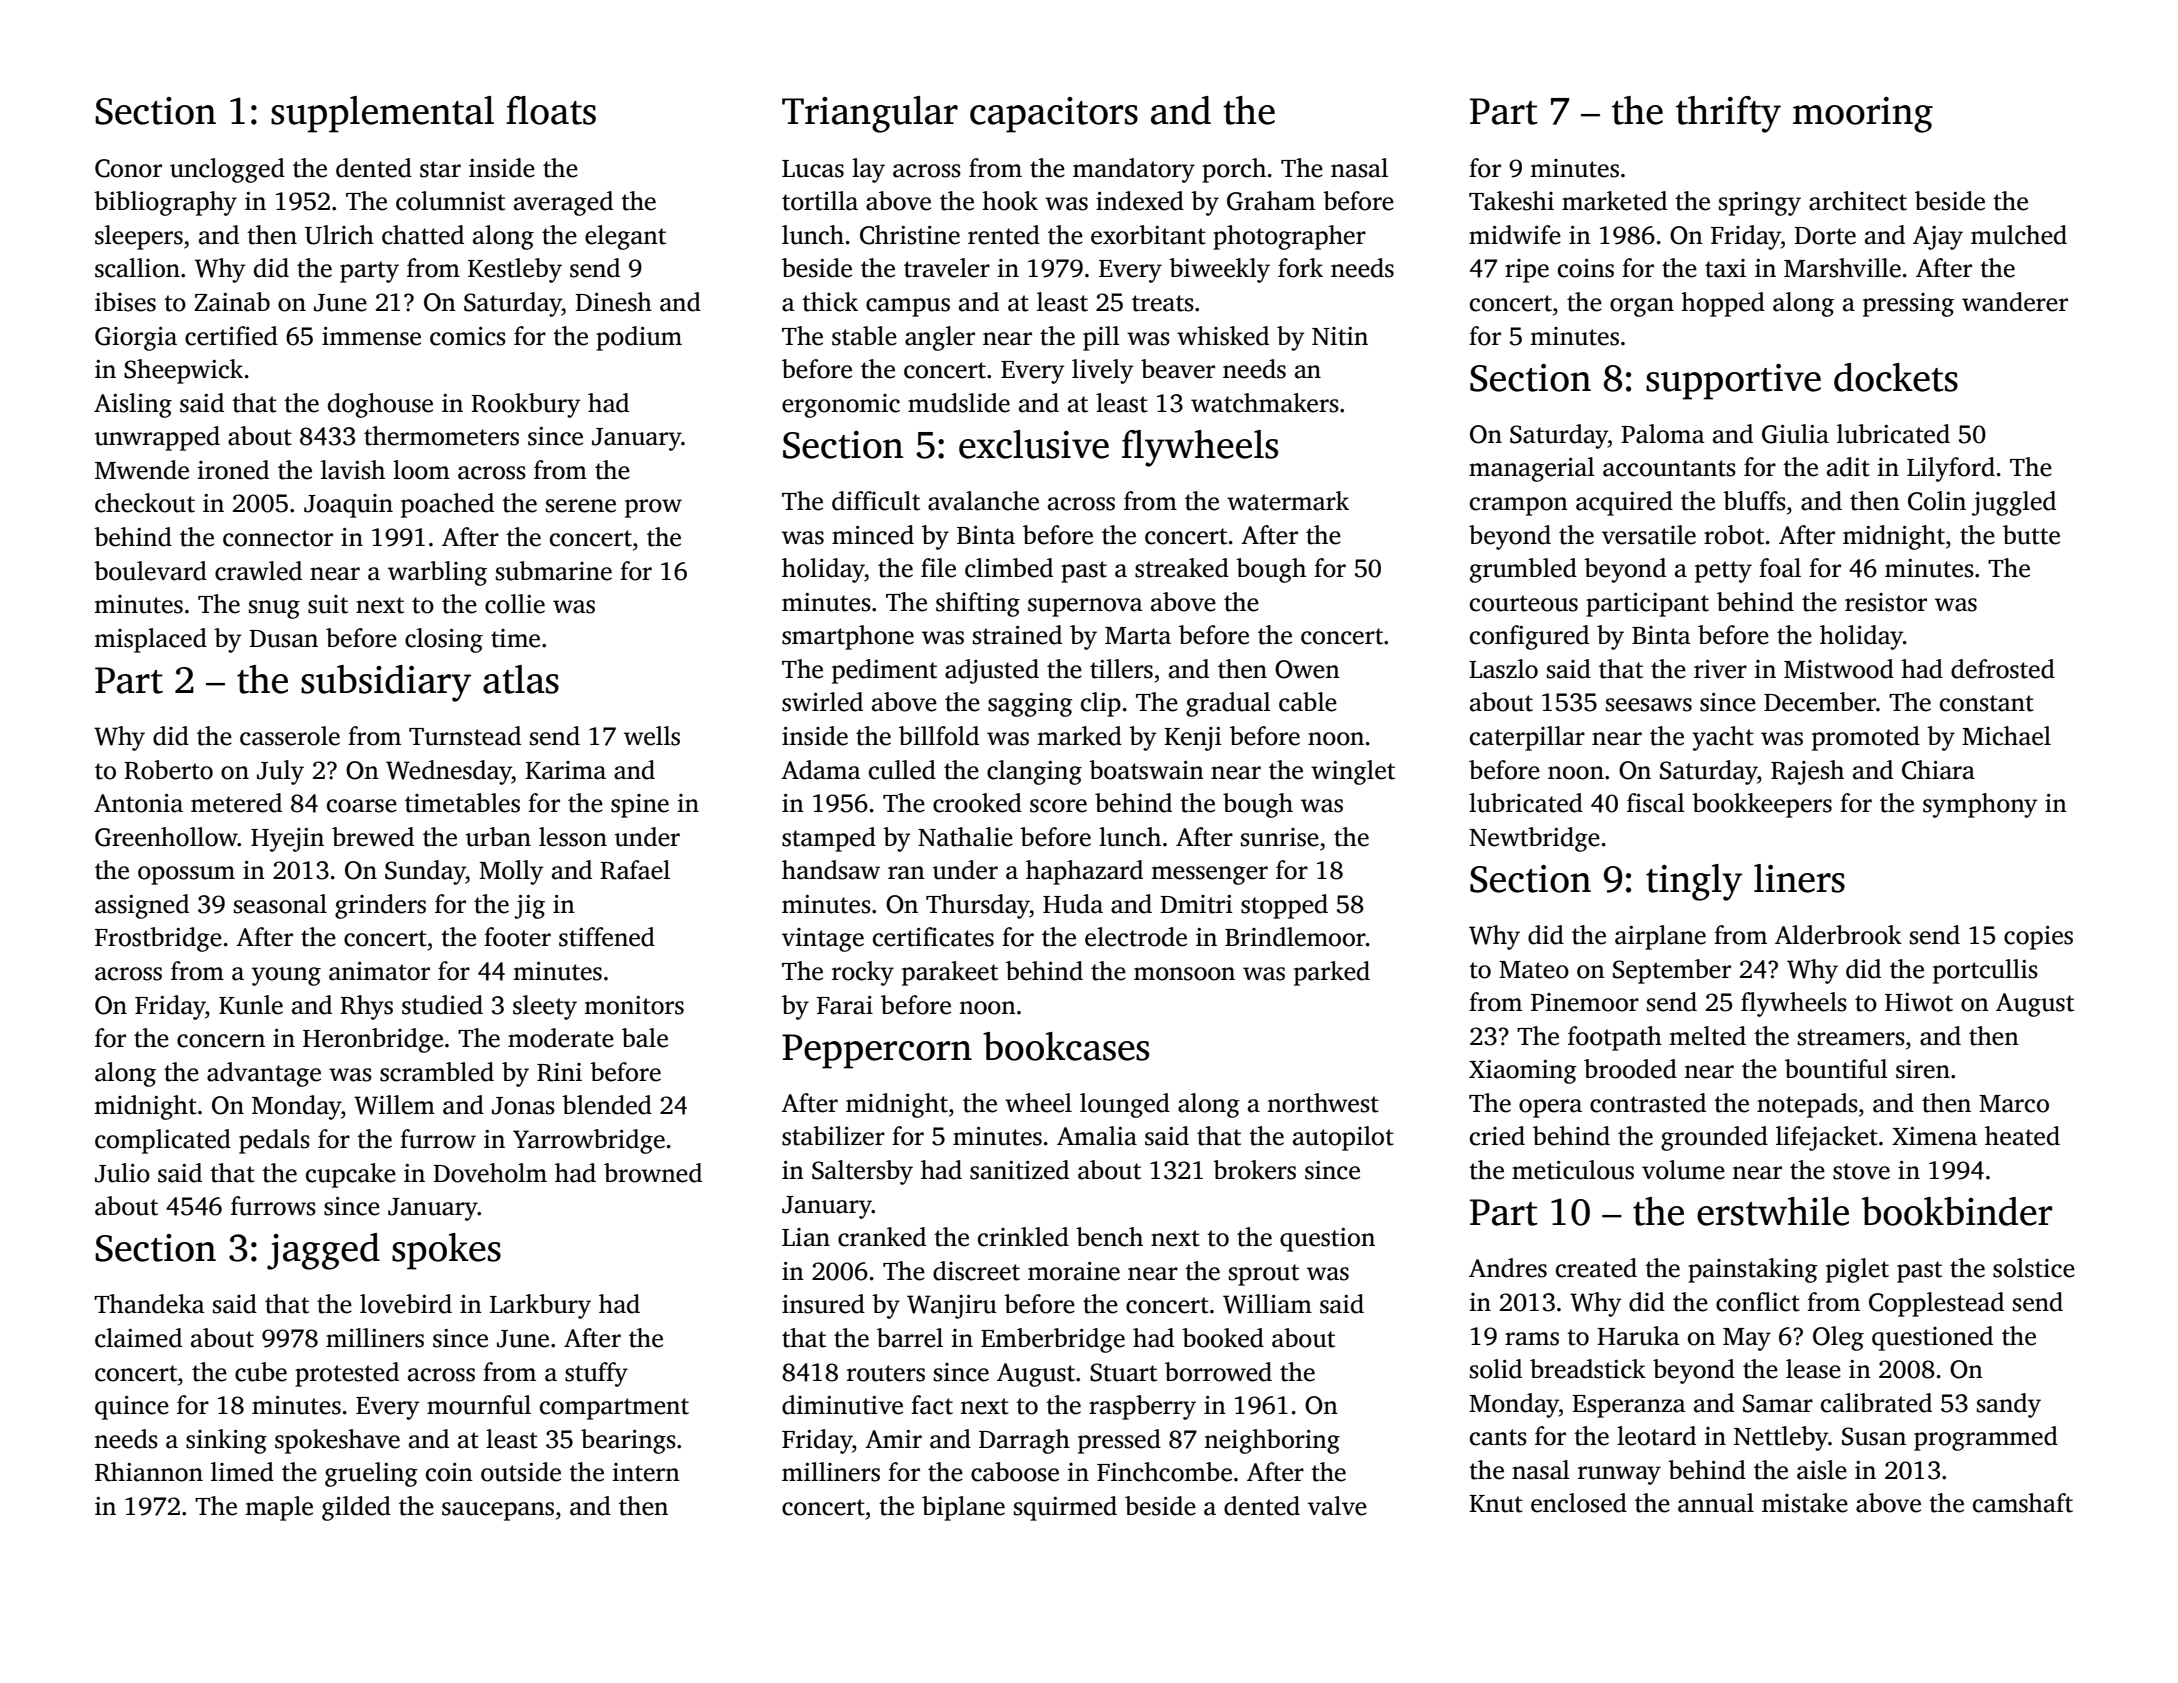 This screenshot has width=2178, height=1683. I want to click on Lian, so click(806, 1237).
